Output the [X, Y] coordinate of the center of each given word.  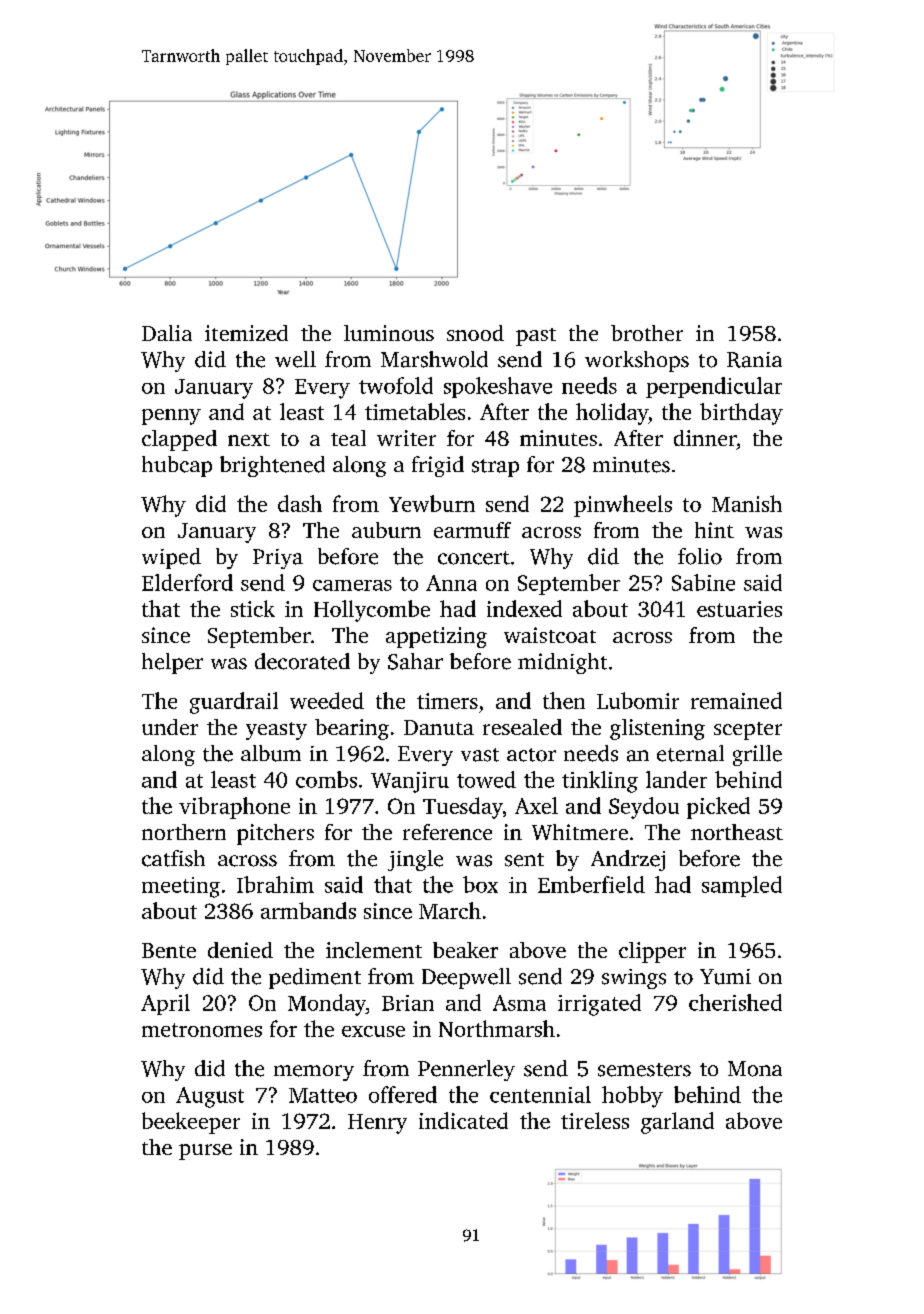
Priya [278, 559]
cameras [352, 585]
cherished [735, 1002]
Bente [169, 950]
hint [714, 530]
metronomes [202, 1030]
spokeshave [498, 387]
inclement [374, 950]
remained [736, 700]
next [249, 439]
